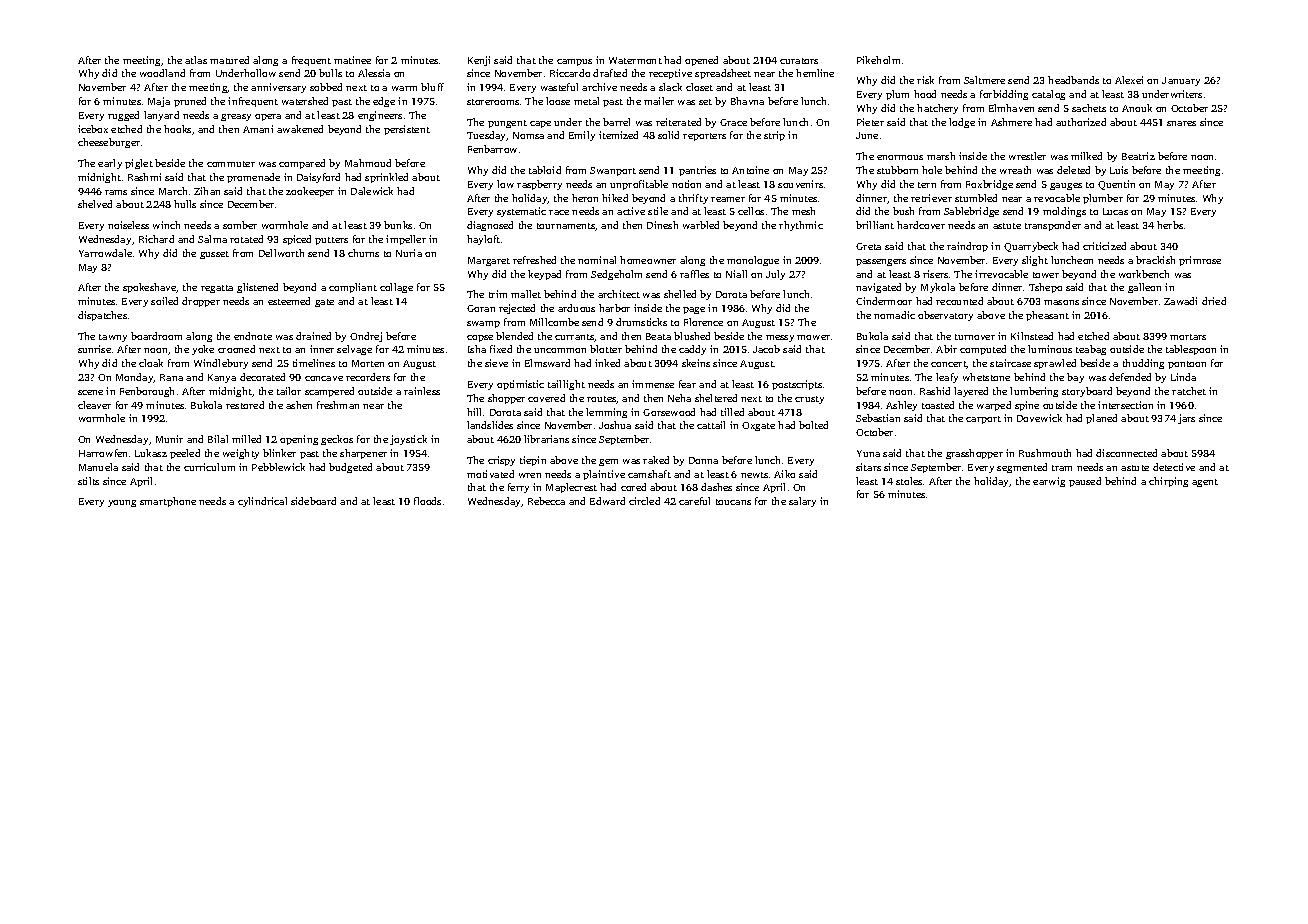 This document has height=924, width=1308. I want to click on Salma, so click(212, 239).
